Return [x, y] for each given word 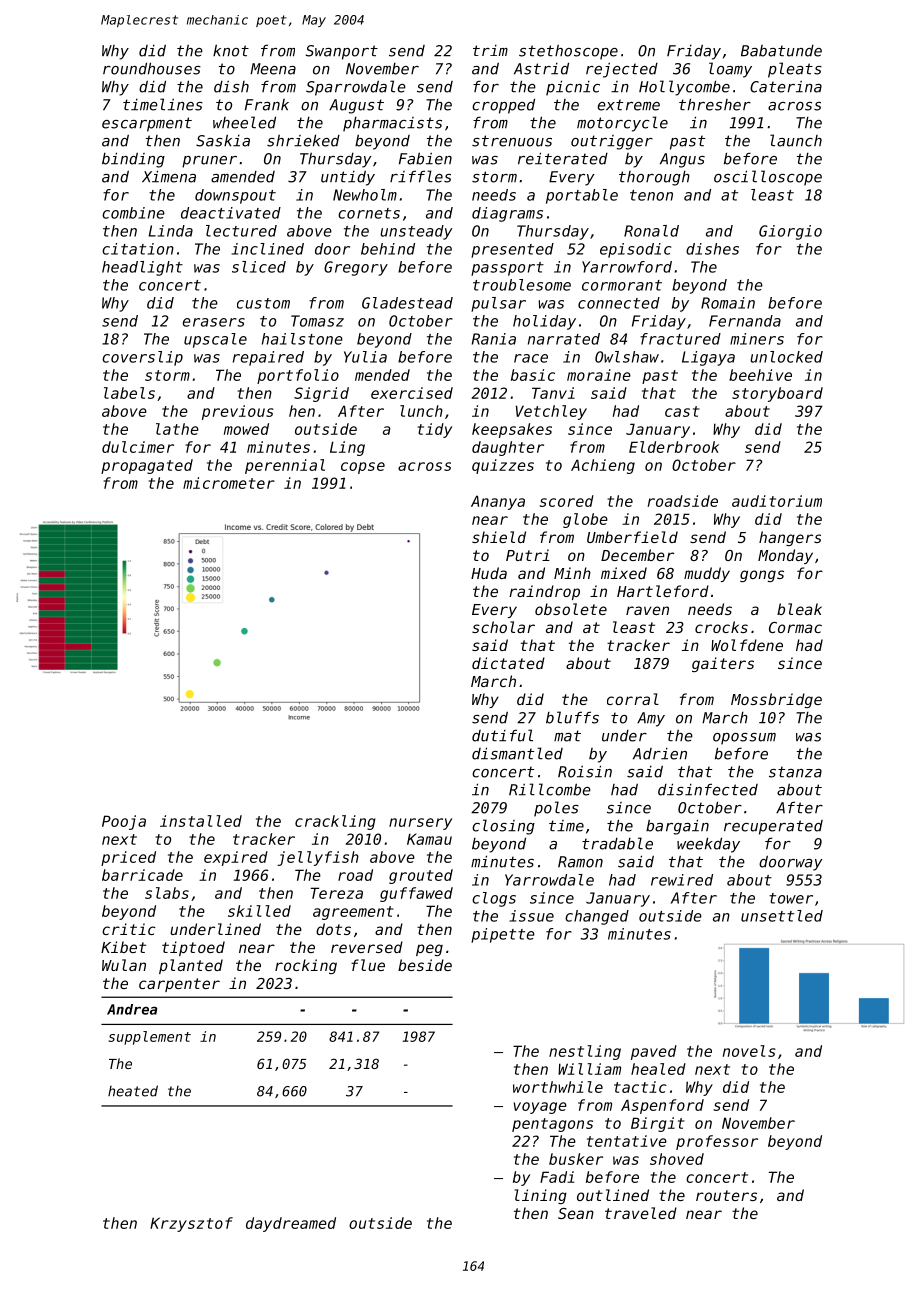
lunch [421, 411]
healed [658, 1069]
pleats [795, 70]
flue [368, 965]
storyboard [777, 394]
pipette [503, 935]
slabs [167, 893]
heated [133, 1091]
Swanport [342, 52]
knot [231, 50]
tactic [640, 1087]
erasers [213, 322]
